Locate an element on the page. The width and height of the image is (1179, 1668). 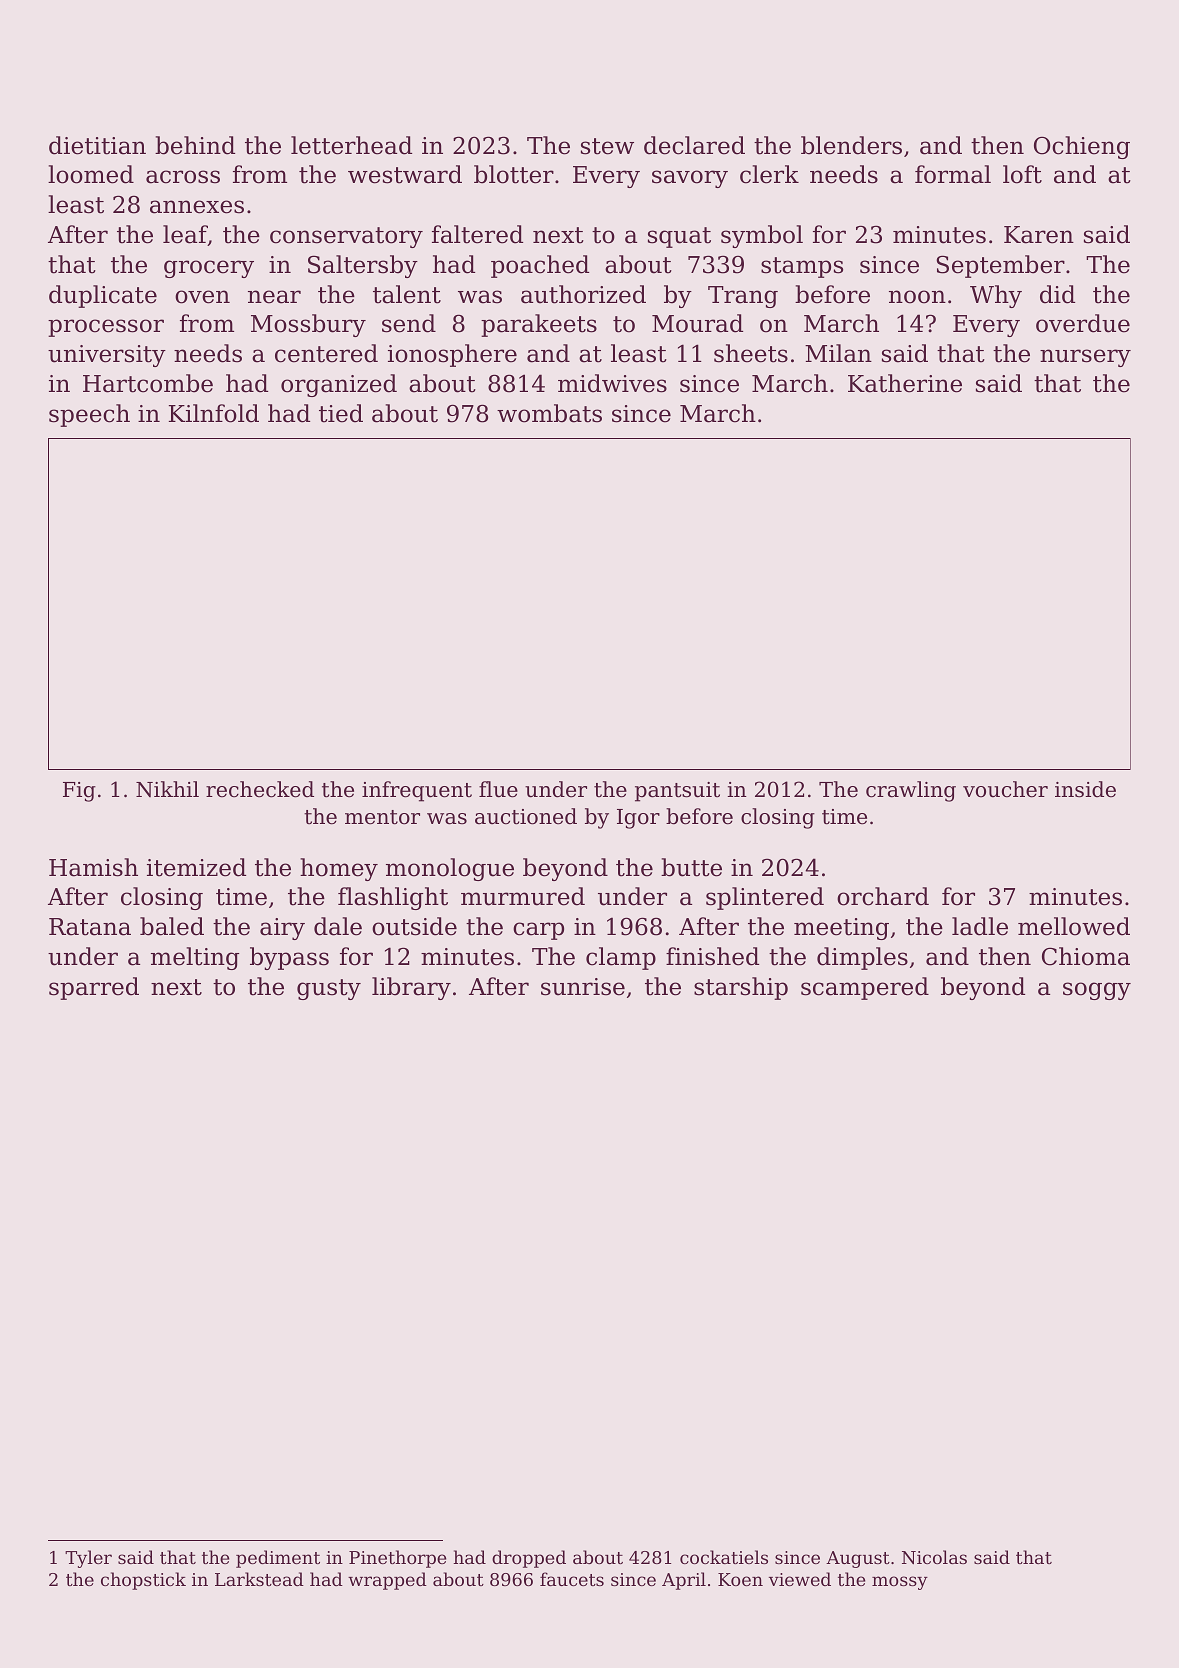
crawling is located at coordinates (911, 791).
